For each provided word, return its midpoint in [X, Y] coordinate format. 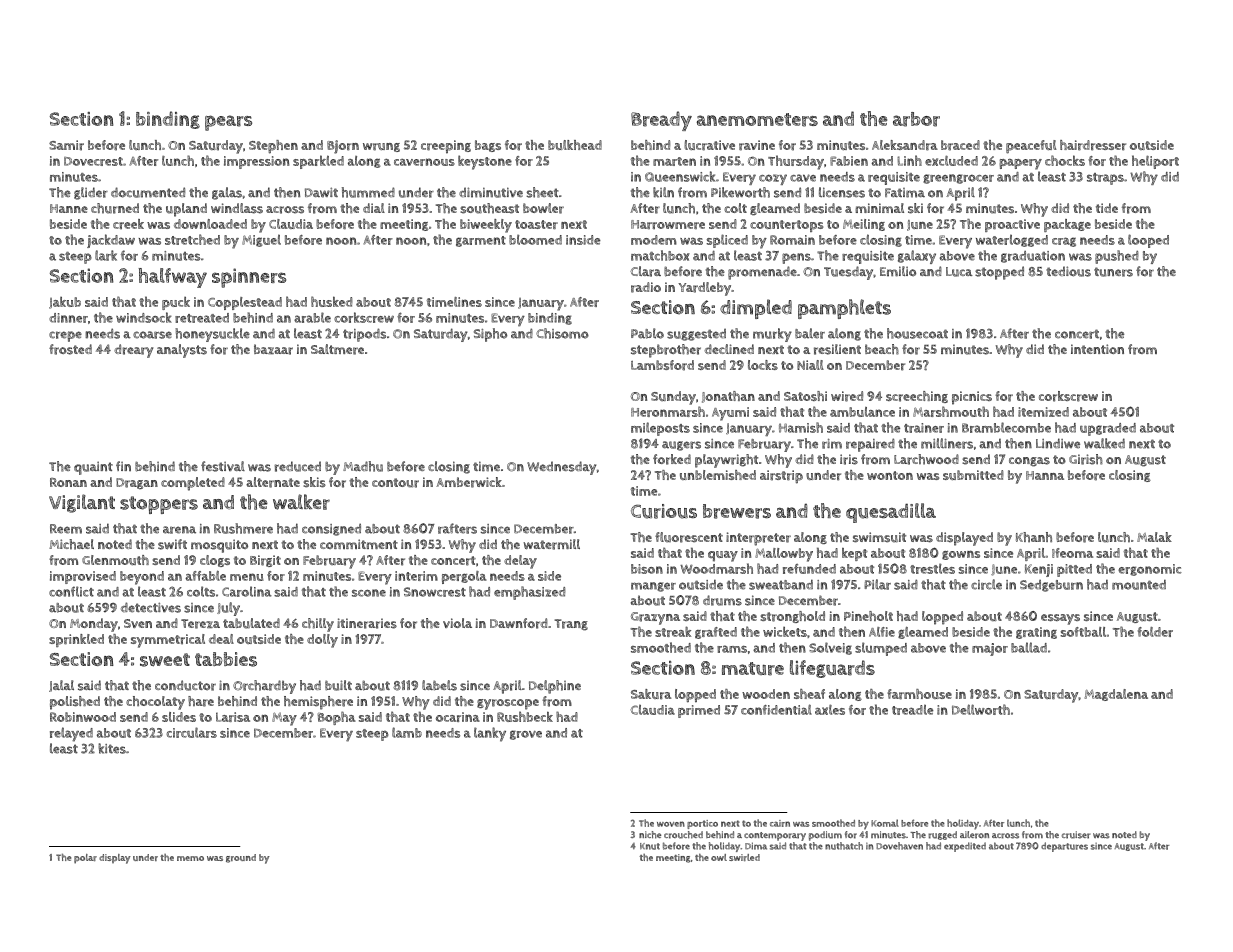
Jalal [61, 686]
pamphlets [844, 309]
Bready [661, 121]
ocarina [458, 717]
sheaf [809, 694]
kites [112, 748]
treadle [912, 709]
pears [228, 123]
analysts [182, 351]
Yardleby [704, 289]
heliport [1155, 162]
